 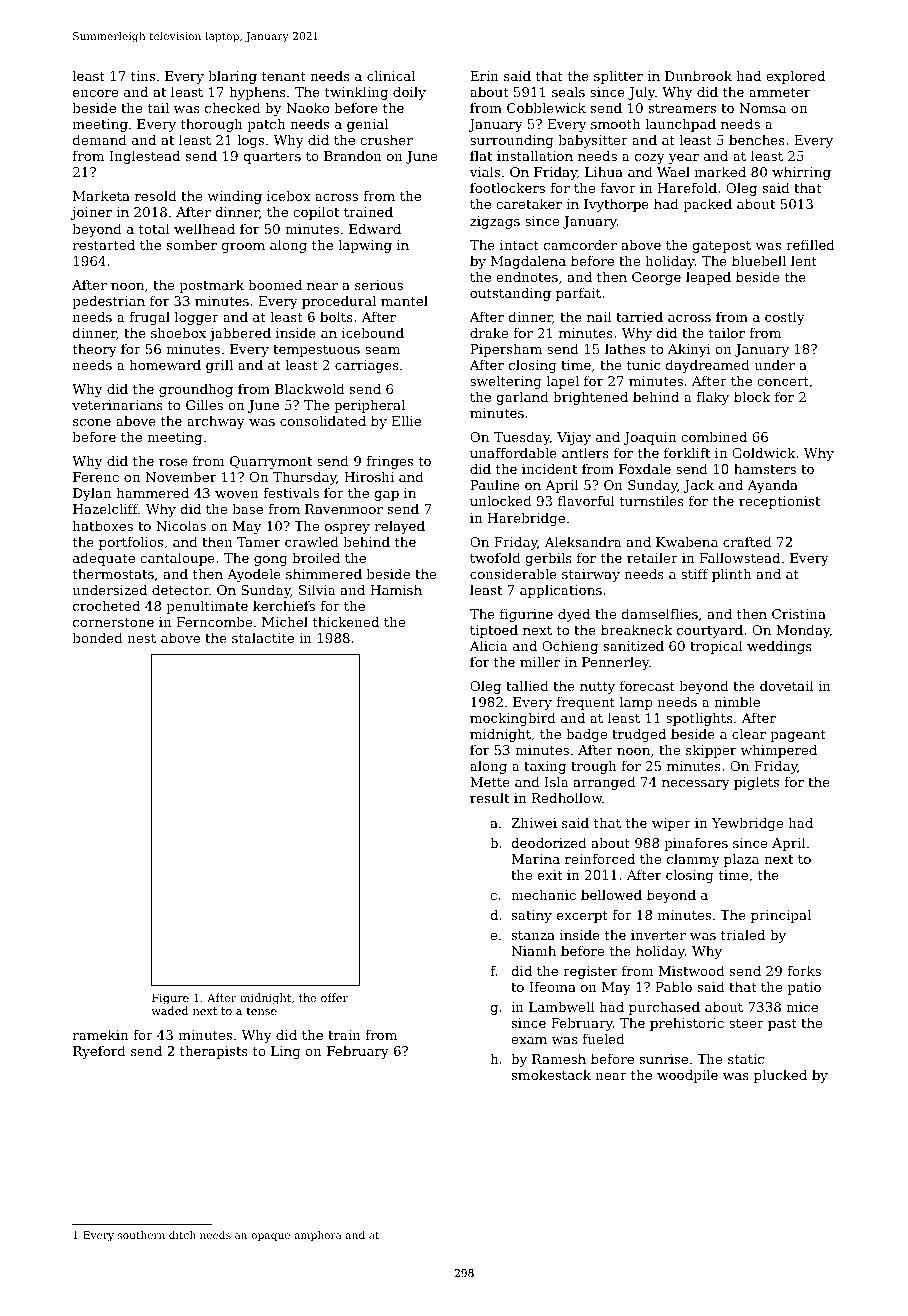 What do you see at coordinates (258, 542) in the image?
I see `Tamer` at bounding box center [258, 542].
